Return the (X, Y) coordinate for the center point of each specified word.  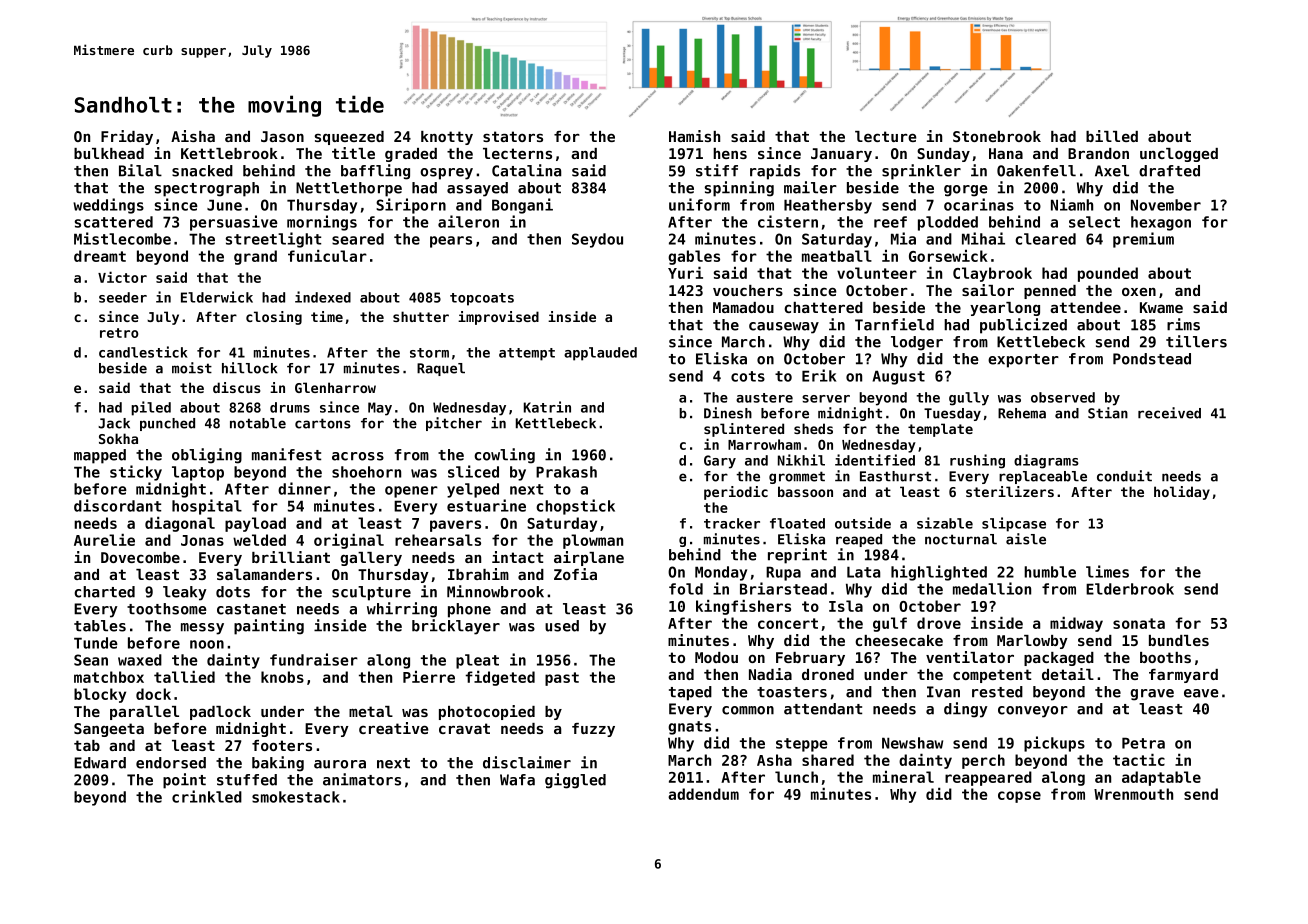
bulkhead (109, 153)
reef (890, 222)
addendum (703, 794)
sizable (945, 523)
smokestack (296, 797)
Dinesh (728, 413)
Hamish (694, 136)
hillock (249, 368)
